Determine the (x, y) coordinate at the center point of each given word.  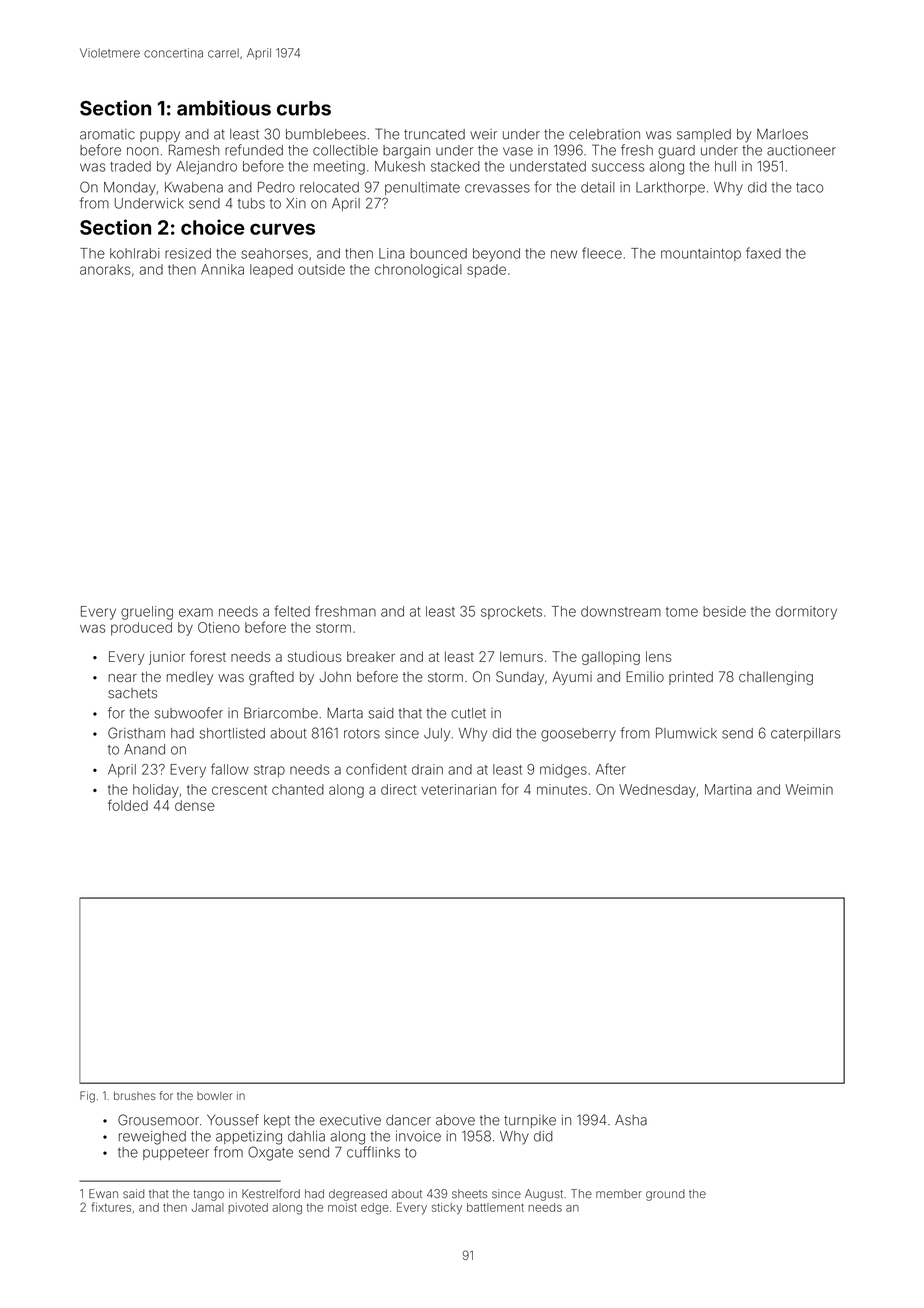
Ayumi (572, 678)
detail (597, 187)
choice (212, 227)
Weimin (809, 789)
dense (194, 805)
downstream (621, 611)
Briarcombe (281, 713)
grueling (147, 613)
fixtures (111, 1207)
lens (658, 656)
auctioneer (801, 150)
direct (399, 789)
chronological (418, 271)
